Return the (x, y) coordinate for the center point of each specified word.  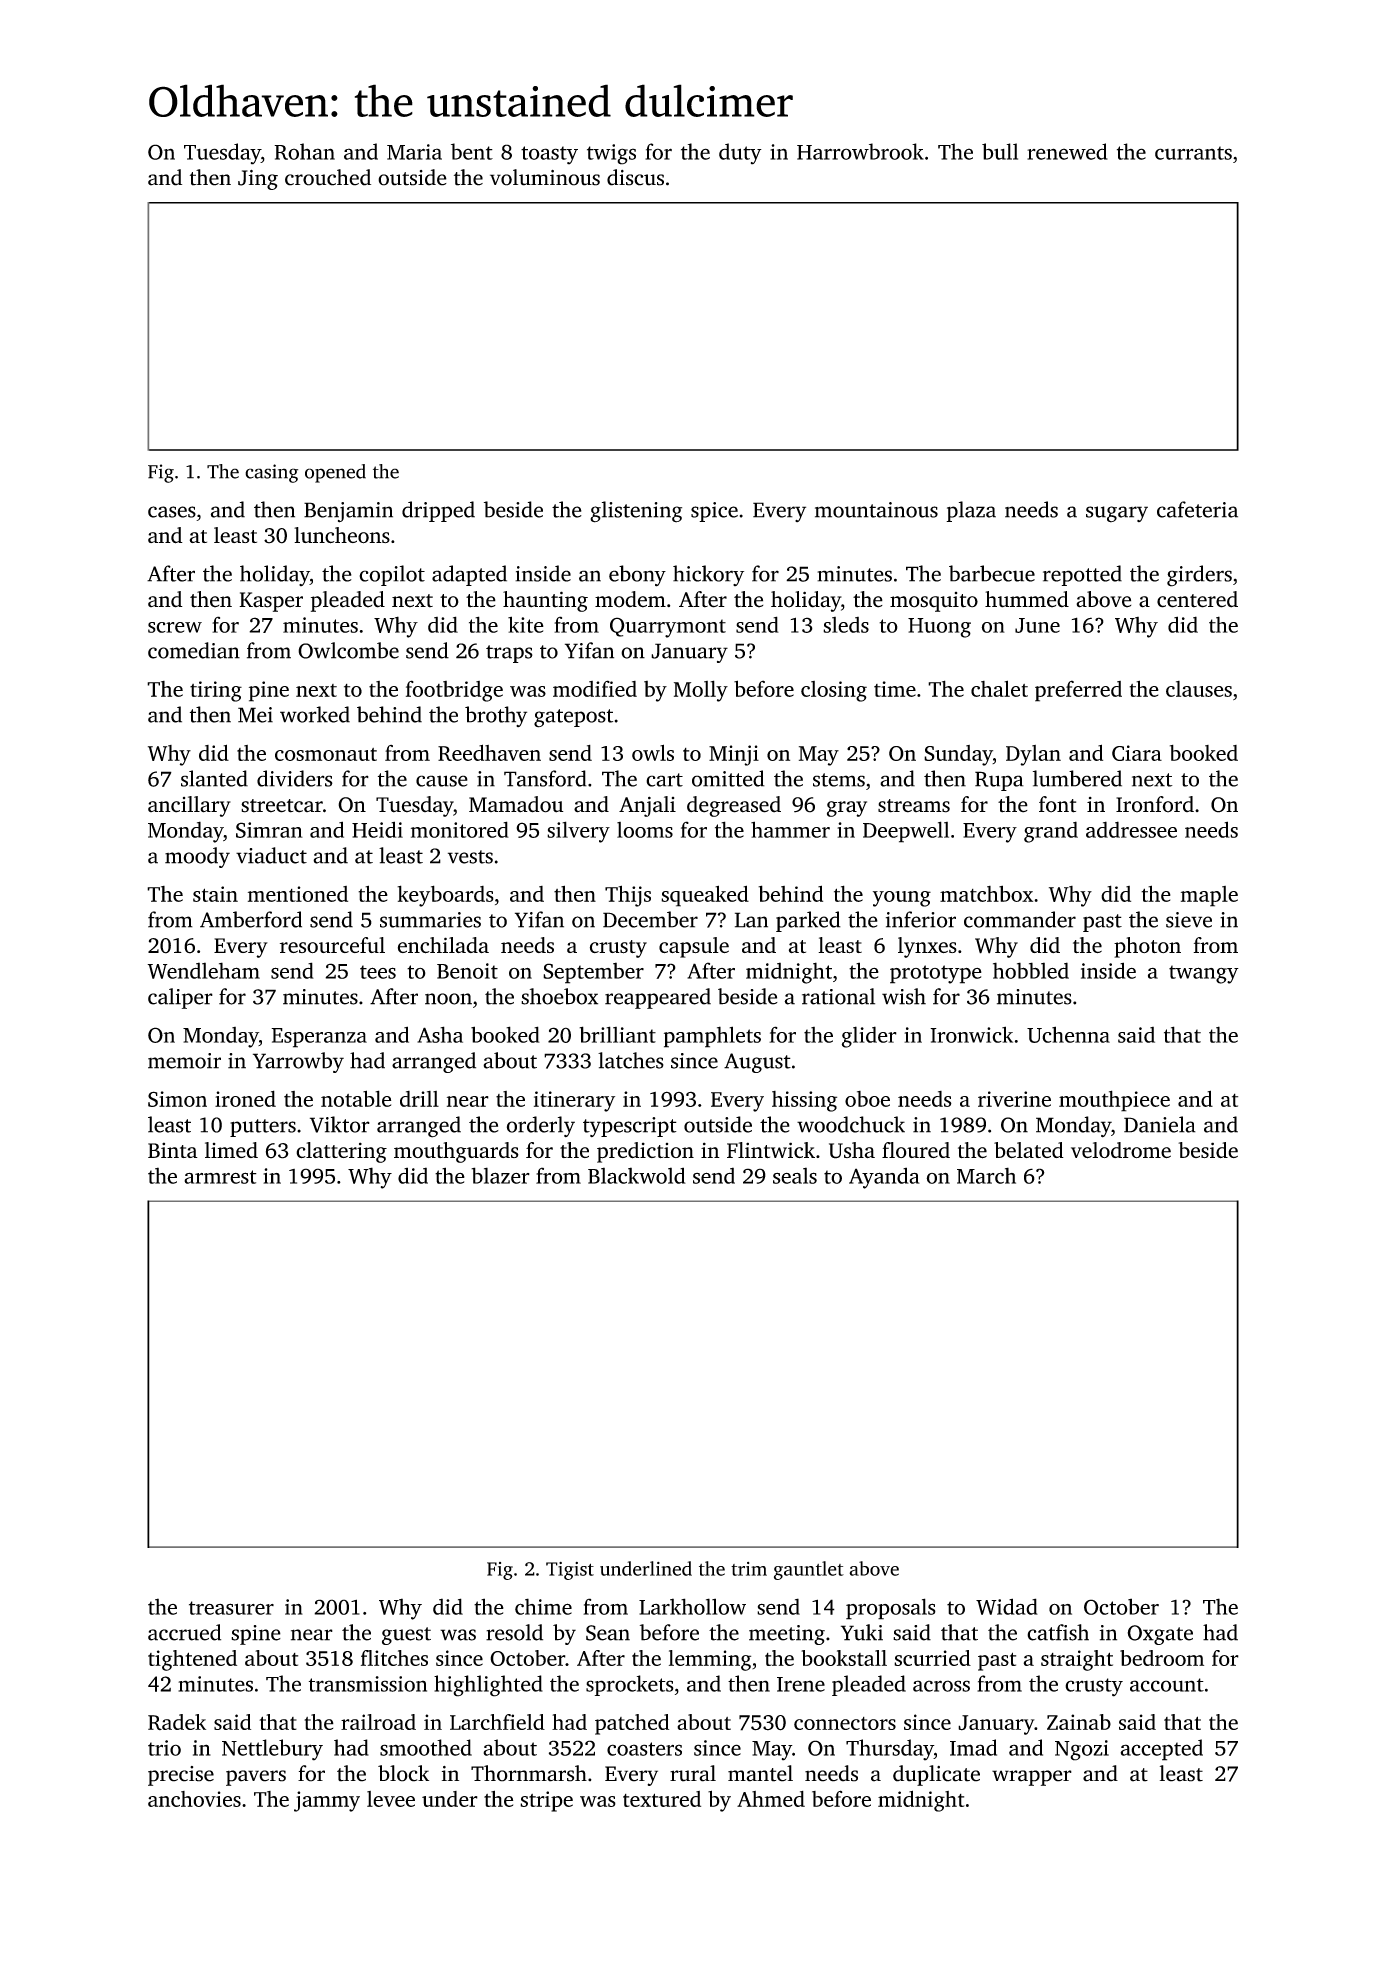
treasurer (231, 1608)
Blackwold (637, 1175)
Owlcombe (348, 650)
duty (740, 154)
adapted (469, 575)
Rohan (304, 151)
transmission (368, 1684)
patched (632, 1724)
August (757, 1063)
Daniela (1160, 1124)
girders (1199, 576)
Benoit (467, 971)
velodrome (1121, 1150)
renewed (1067, 151)
